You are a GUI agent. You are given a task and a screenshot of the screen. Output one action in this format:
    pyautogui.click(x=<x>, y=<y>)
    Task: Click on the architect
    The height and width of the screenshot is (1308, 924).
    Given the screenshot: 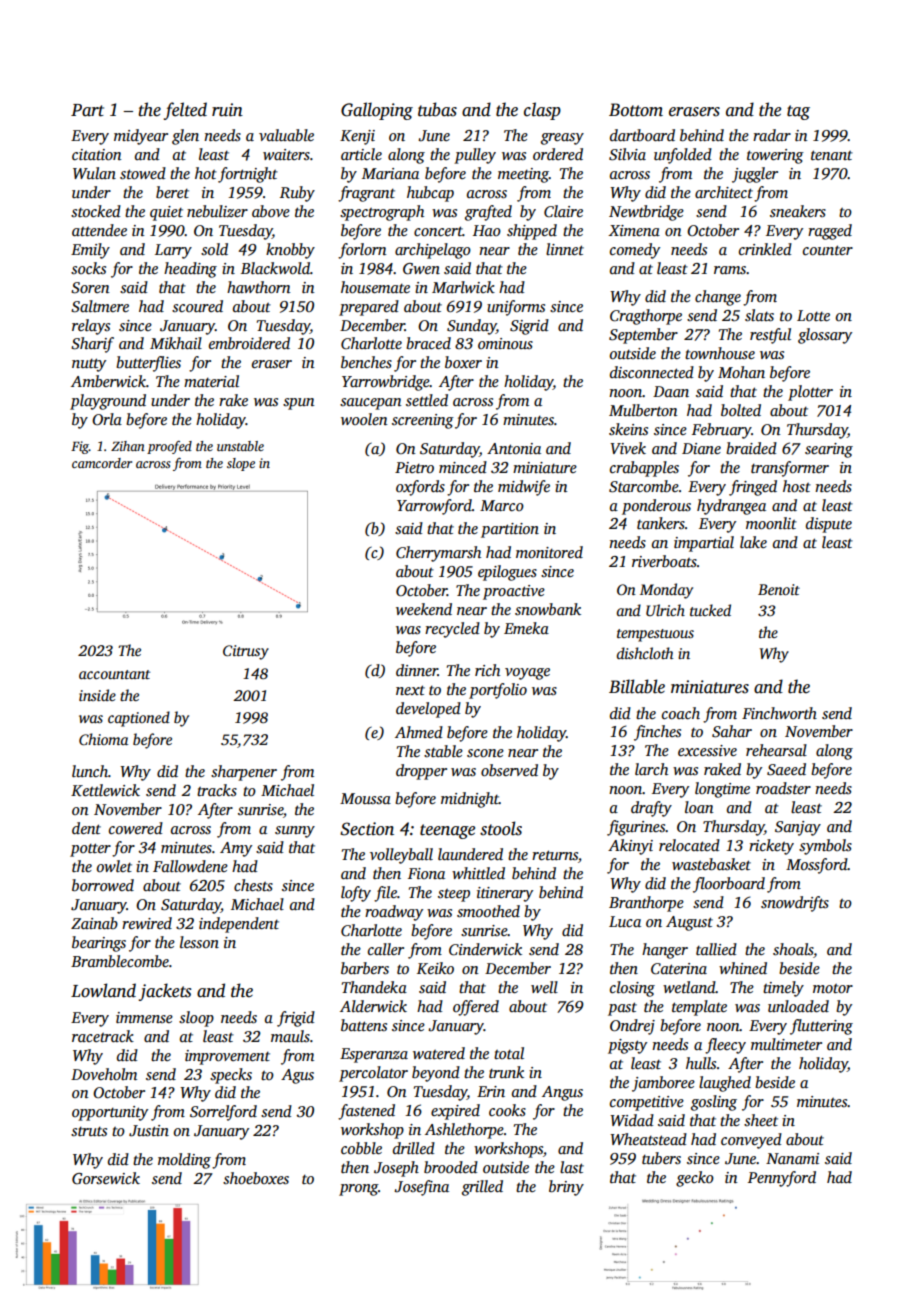 What is the action you would take?
    pyautogui.click(x=724, y=192)
